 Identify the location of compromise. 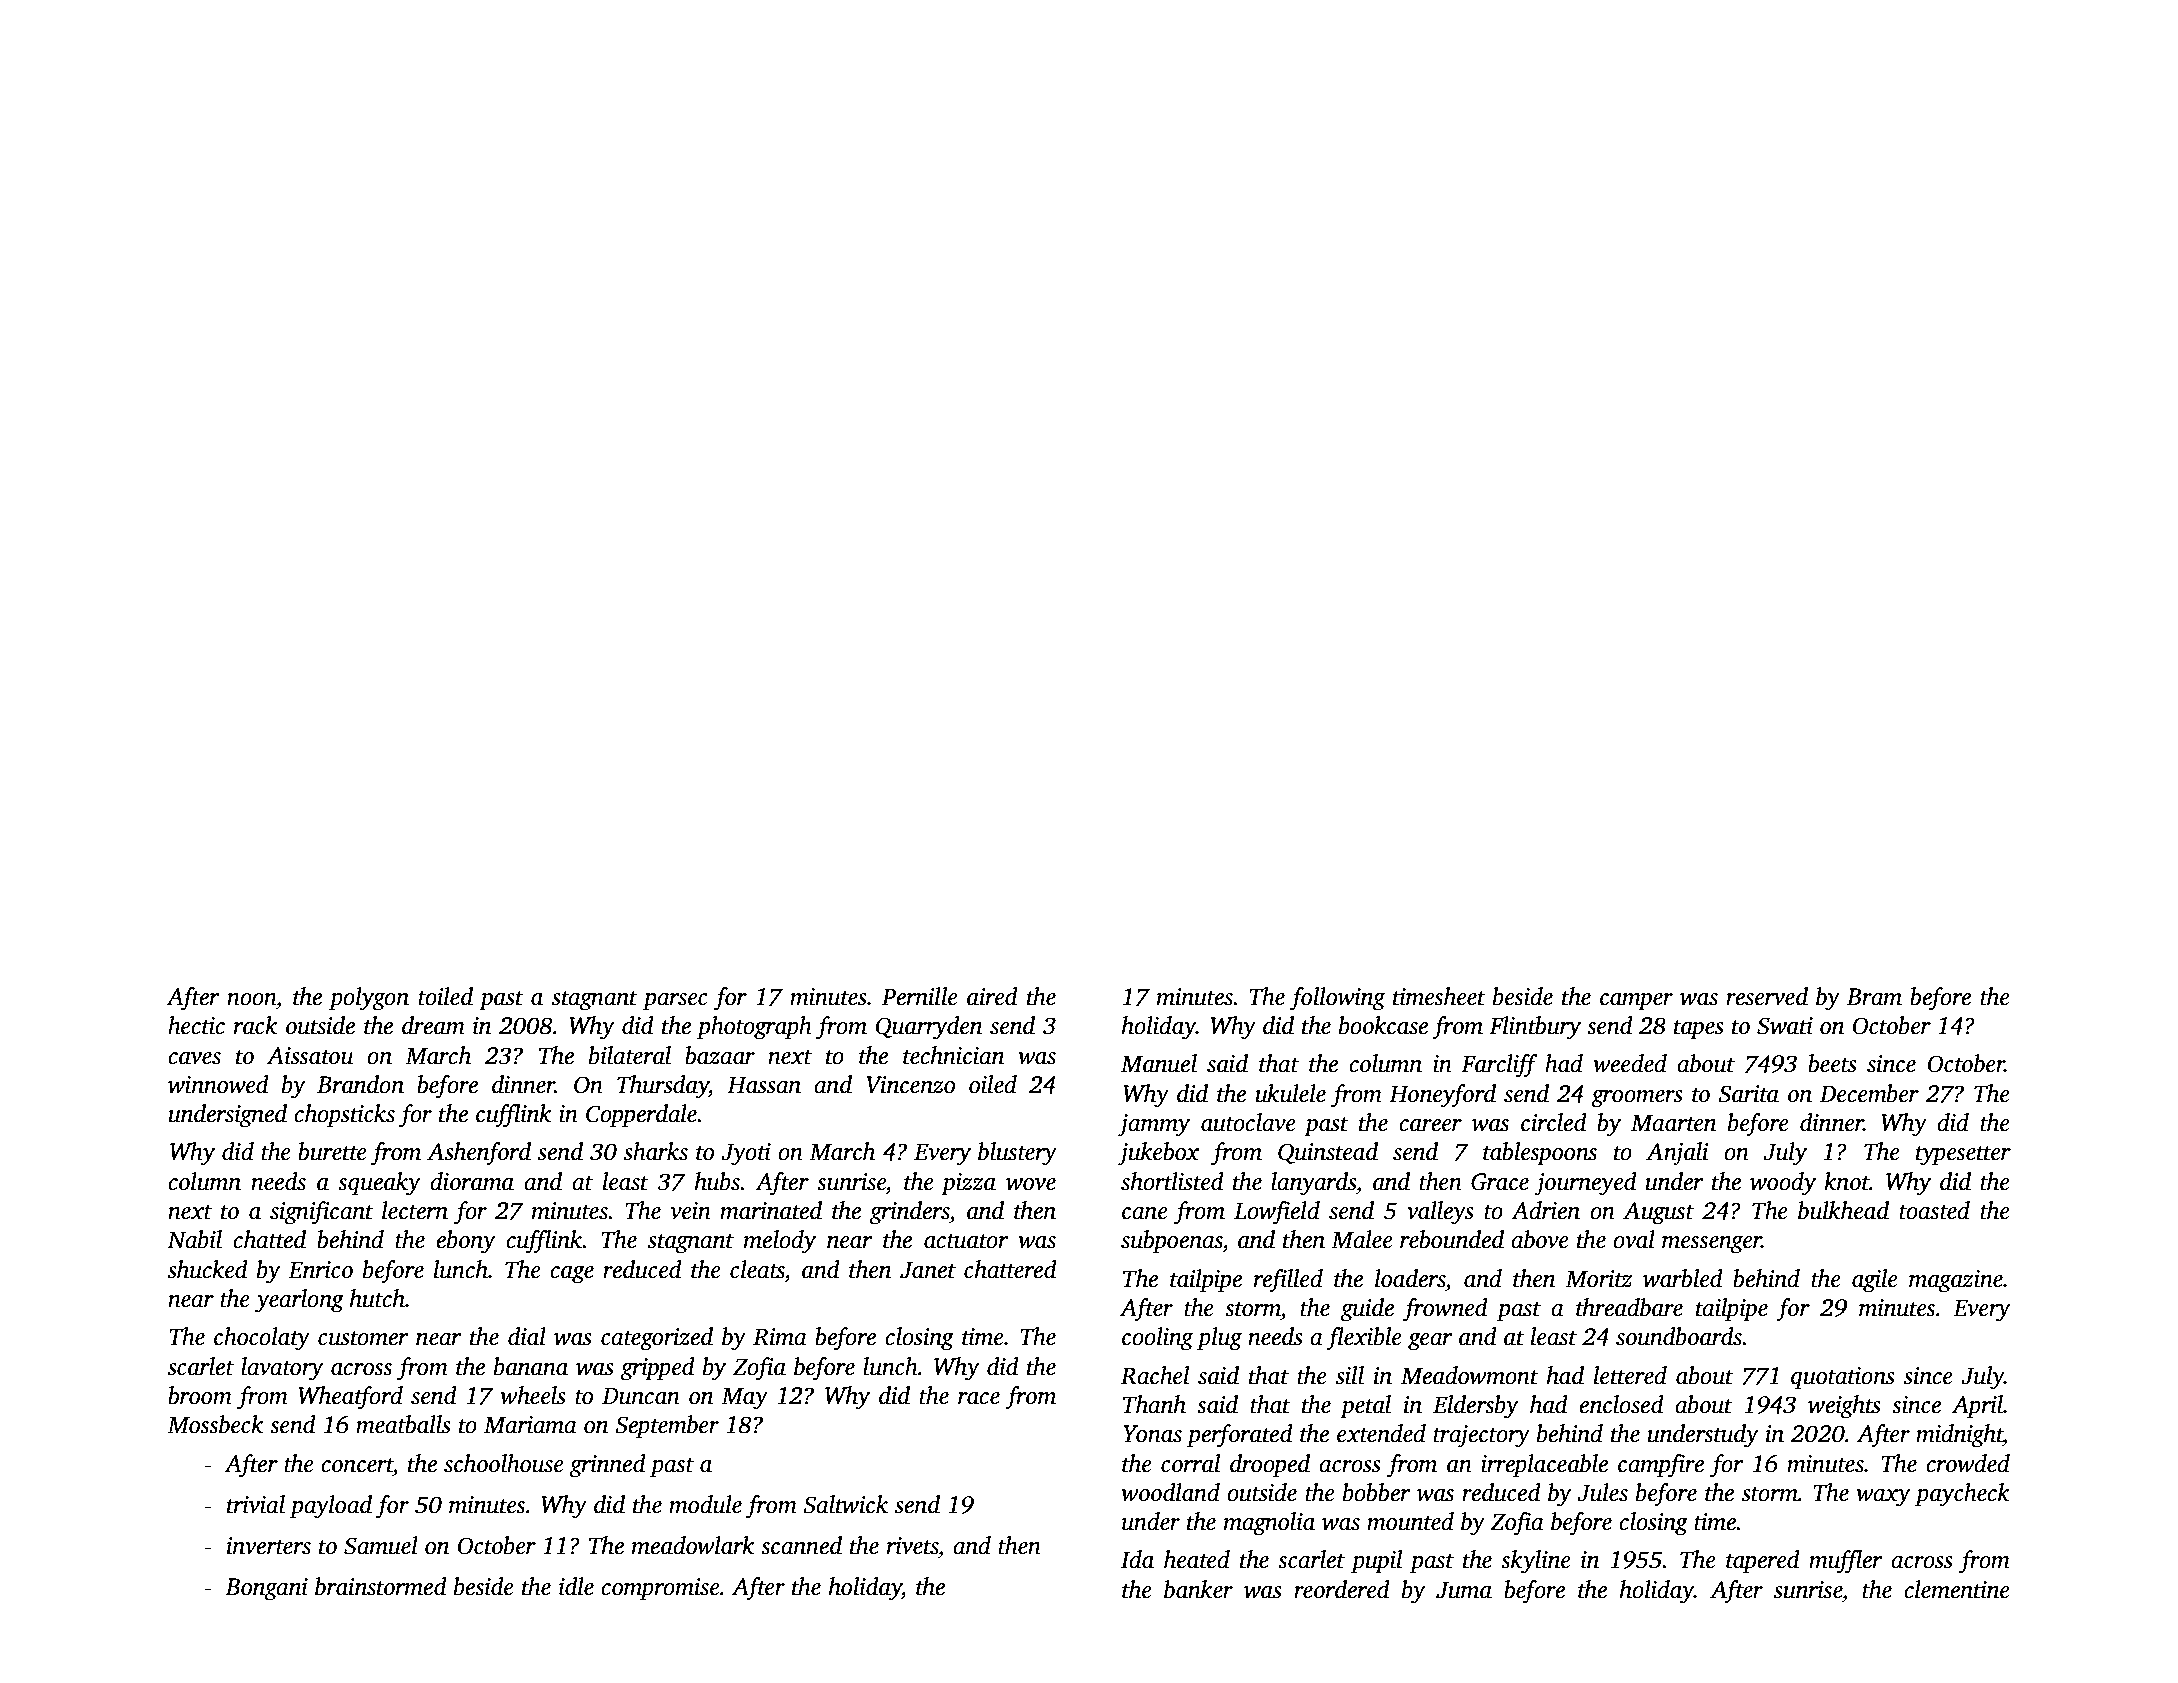
(660, 1589).
